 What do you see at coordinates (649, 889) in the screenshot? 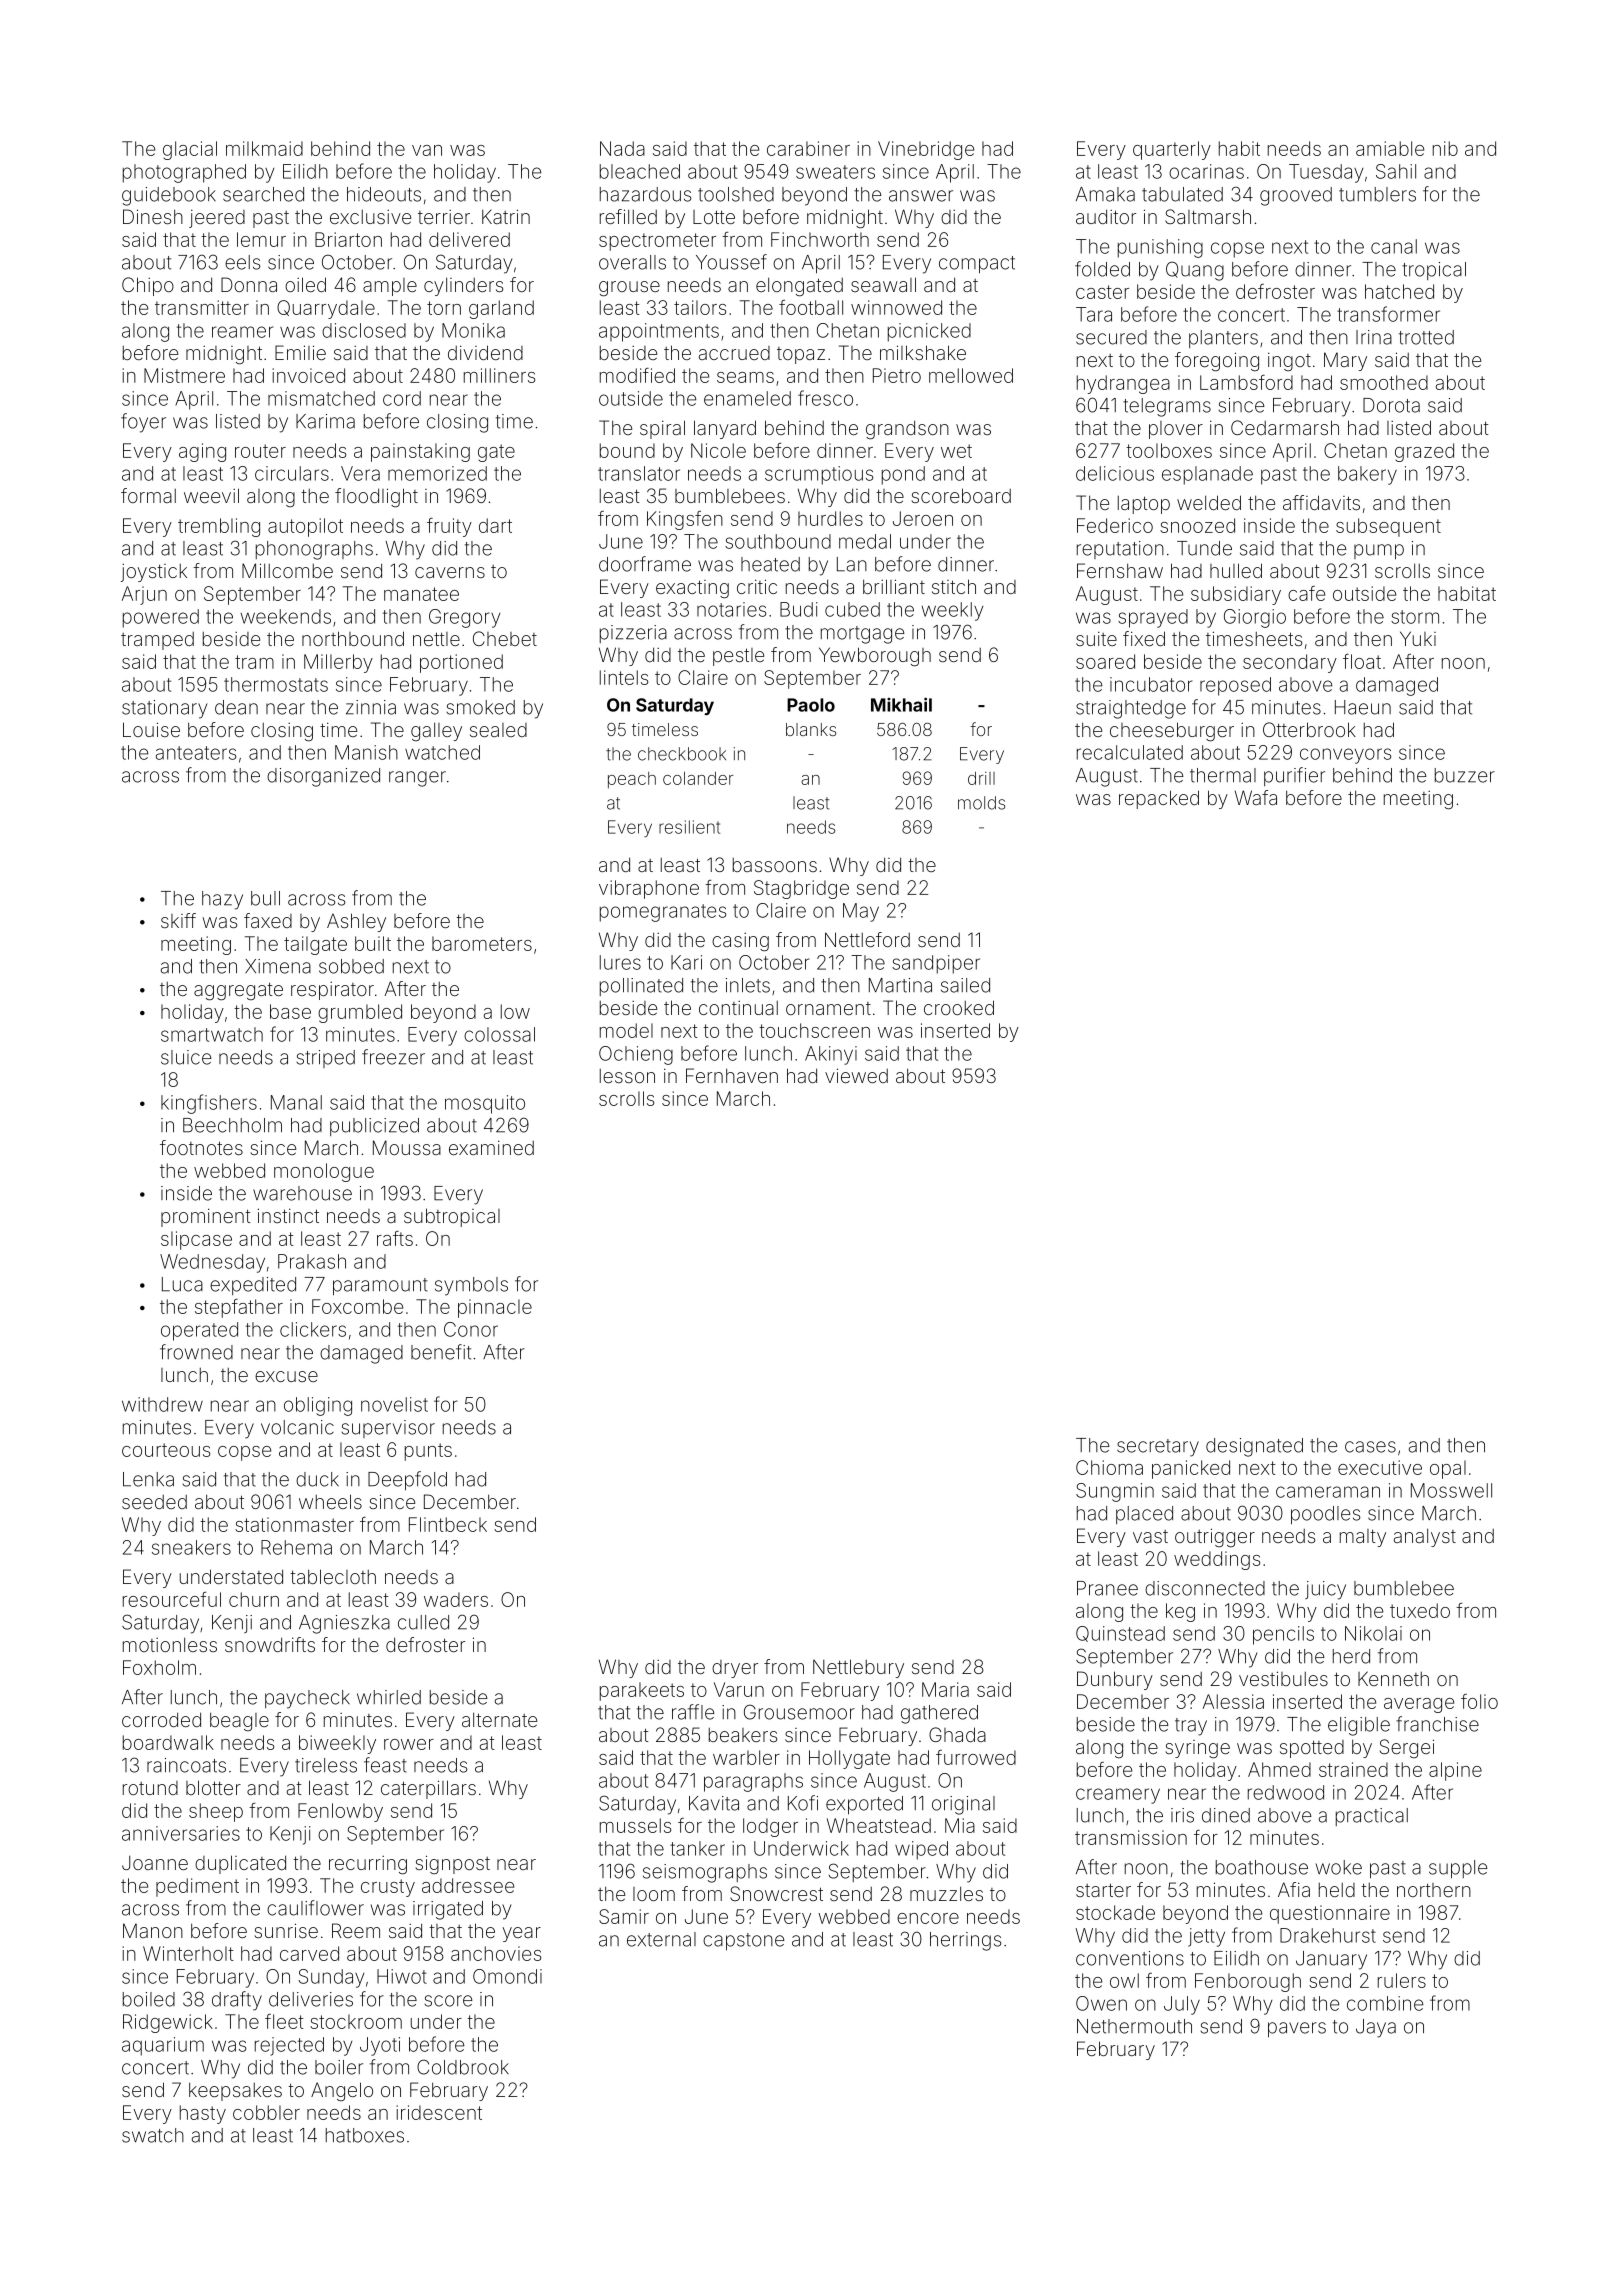
I see `vibraphone` at bounding box center [649, 889].
